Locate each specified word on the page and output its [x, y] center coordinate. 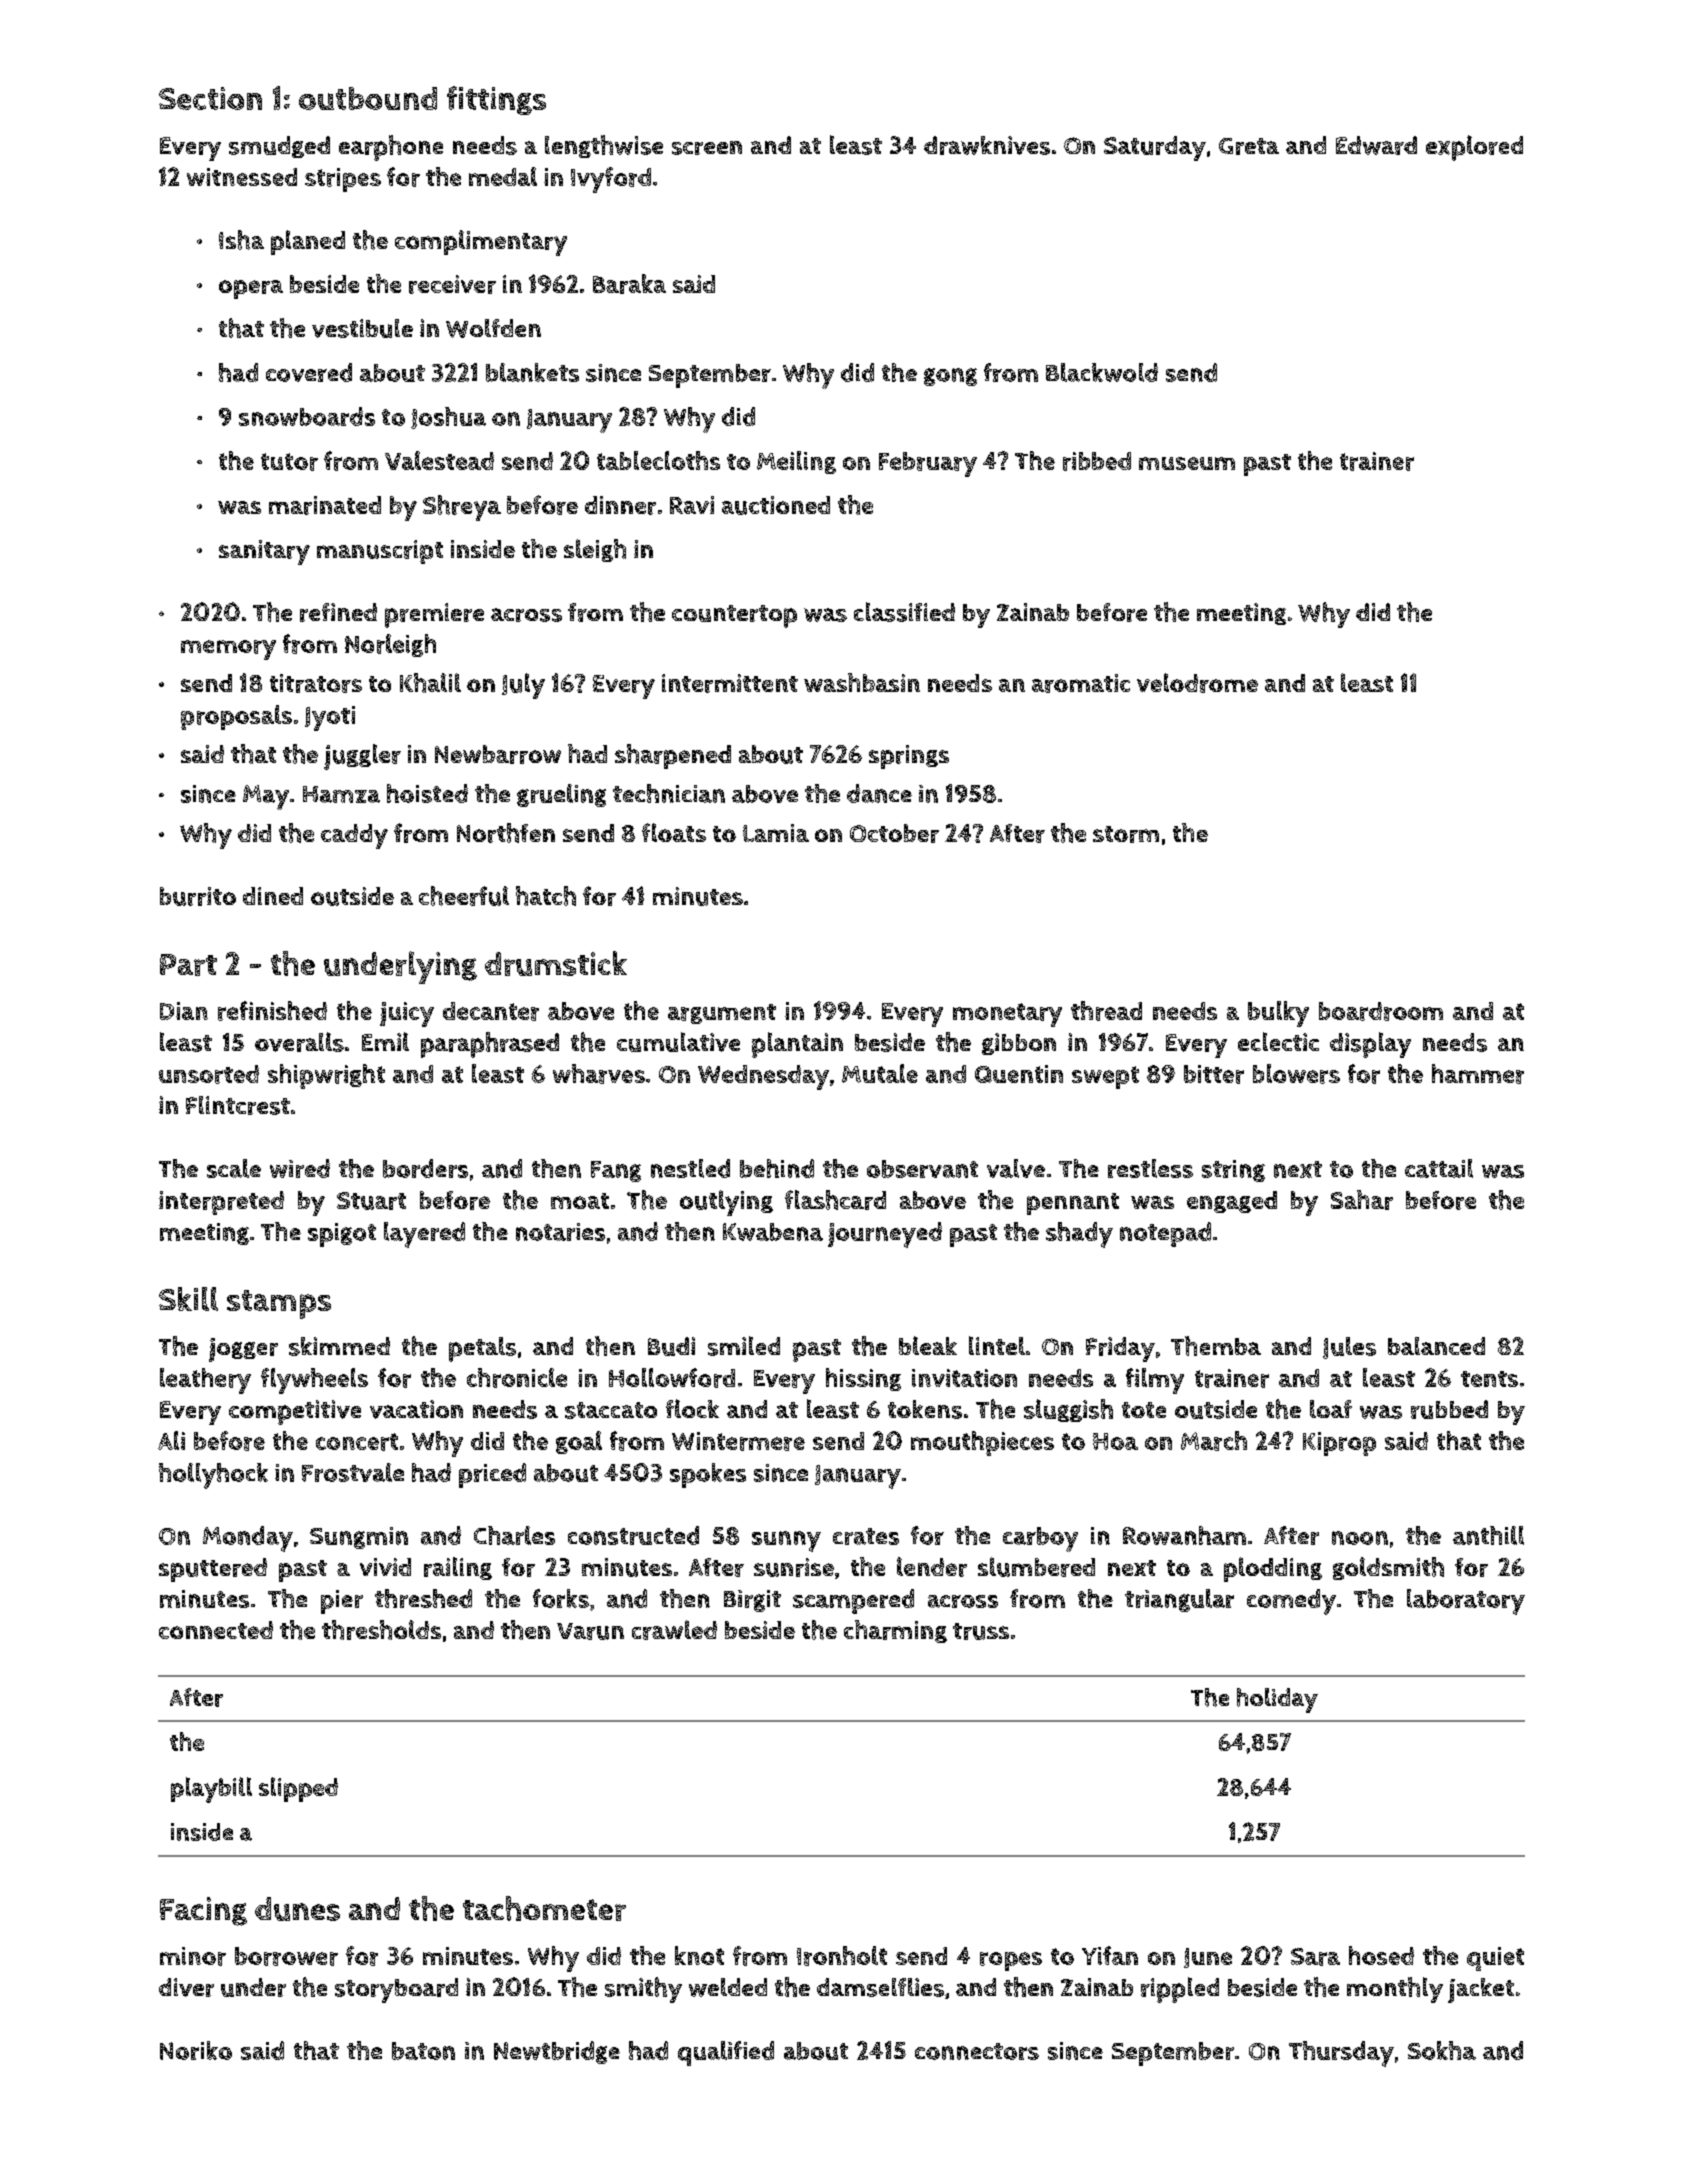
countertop [734, 616]
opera [251, 289]
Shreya [462, 508]
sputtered [213, 1570]
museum [1187, 463]
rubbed [1449, 1409]
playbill [211, 1790]
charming [895, 1631]
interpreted [221, 1203]
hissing [863, 1379]
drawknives [987, 145]
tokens [925, 1409]
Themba [1216, 1346]
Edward [1376, 145]
